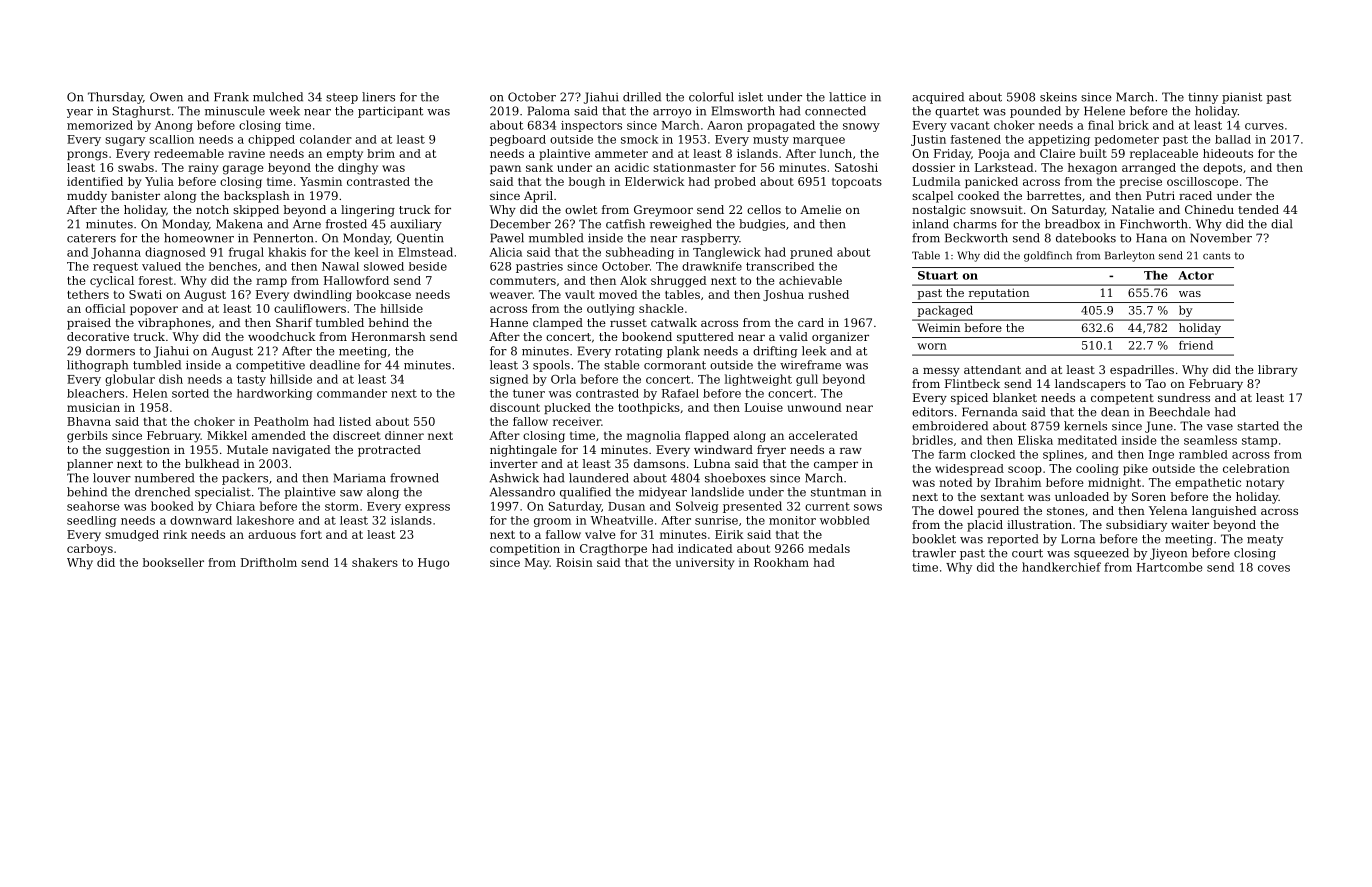 The height and width of the screenshot is (887, 1372). I want to click on drawknife, so click(712, 266).
